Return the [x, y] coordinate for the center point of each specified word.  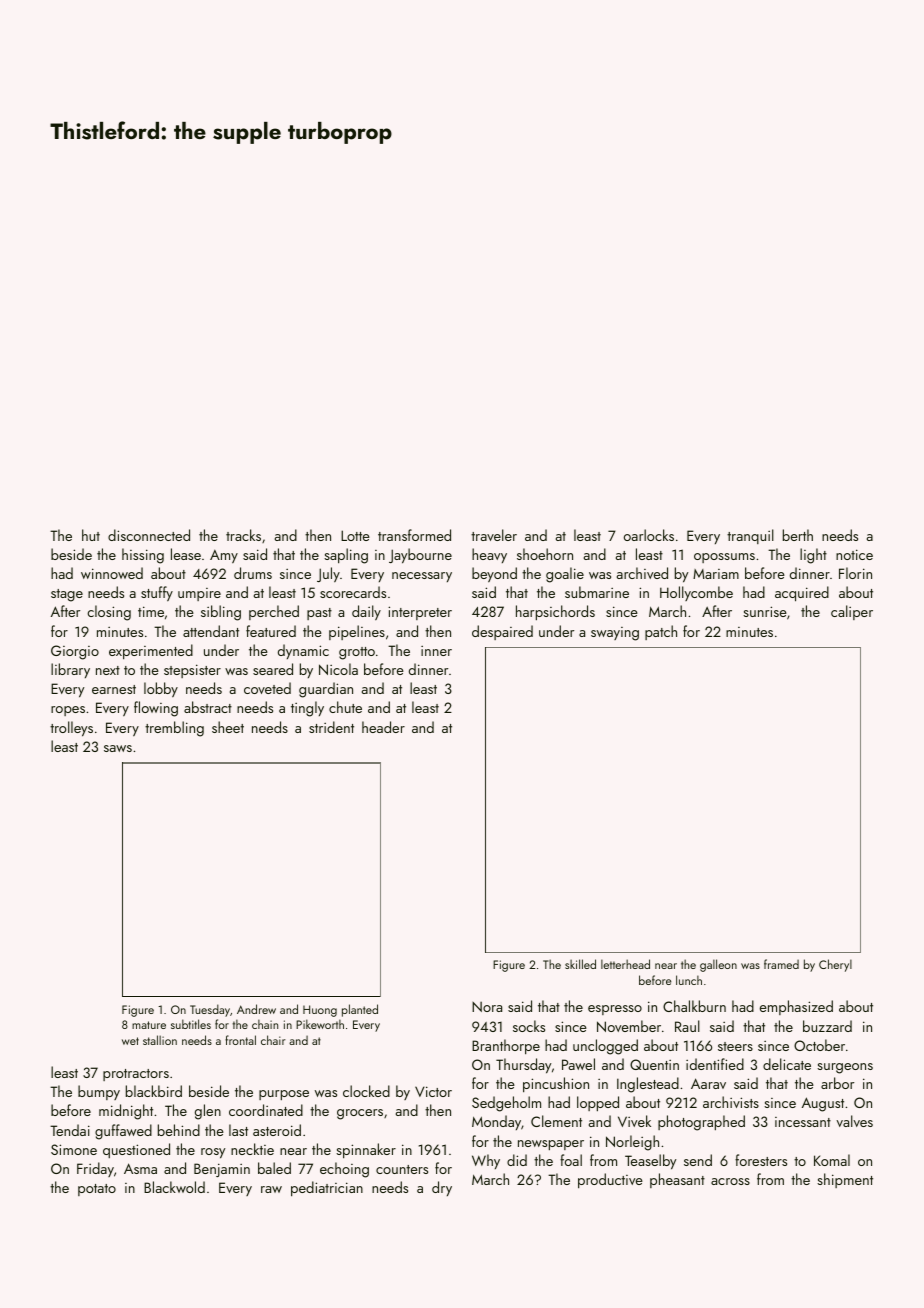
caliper [852, 612]
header [383, 727]
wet [130, 1041]
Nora [487, 1007]
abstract [208, 707]
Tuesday [210, 1010]
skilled [580, 964]
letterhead [625, 964]
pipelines [357, 632]
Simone [74, 1149]
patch [661, 632]
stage [67, 595]
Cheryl [835, 965]
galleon [718, 965]
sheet [228, 727]
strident [331, 727]
